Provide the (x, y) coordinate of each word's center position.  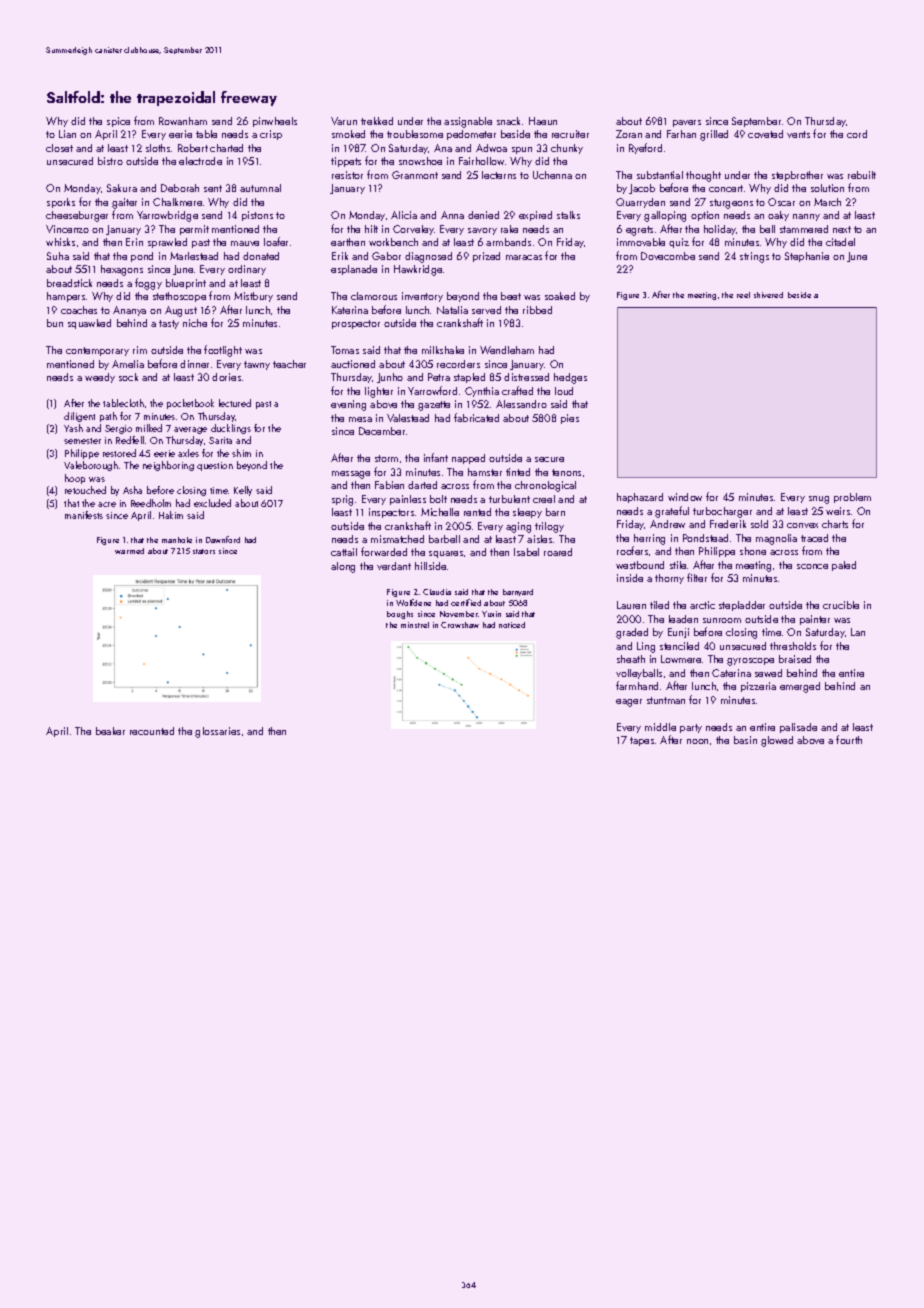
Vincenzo (67, 229)
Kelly (243, 491)
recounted (152, 731)
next (842, 229)
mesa (360, 419)
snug (819, 500)
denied (483, 215)
